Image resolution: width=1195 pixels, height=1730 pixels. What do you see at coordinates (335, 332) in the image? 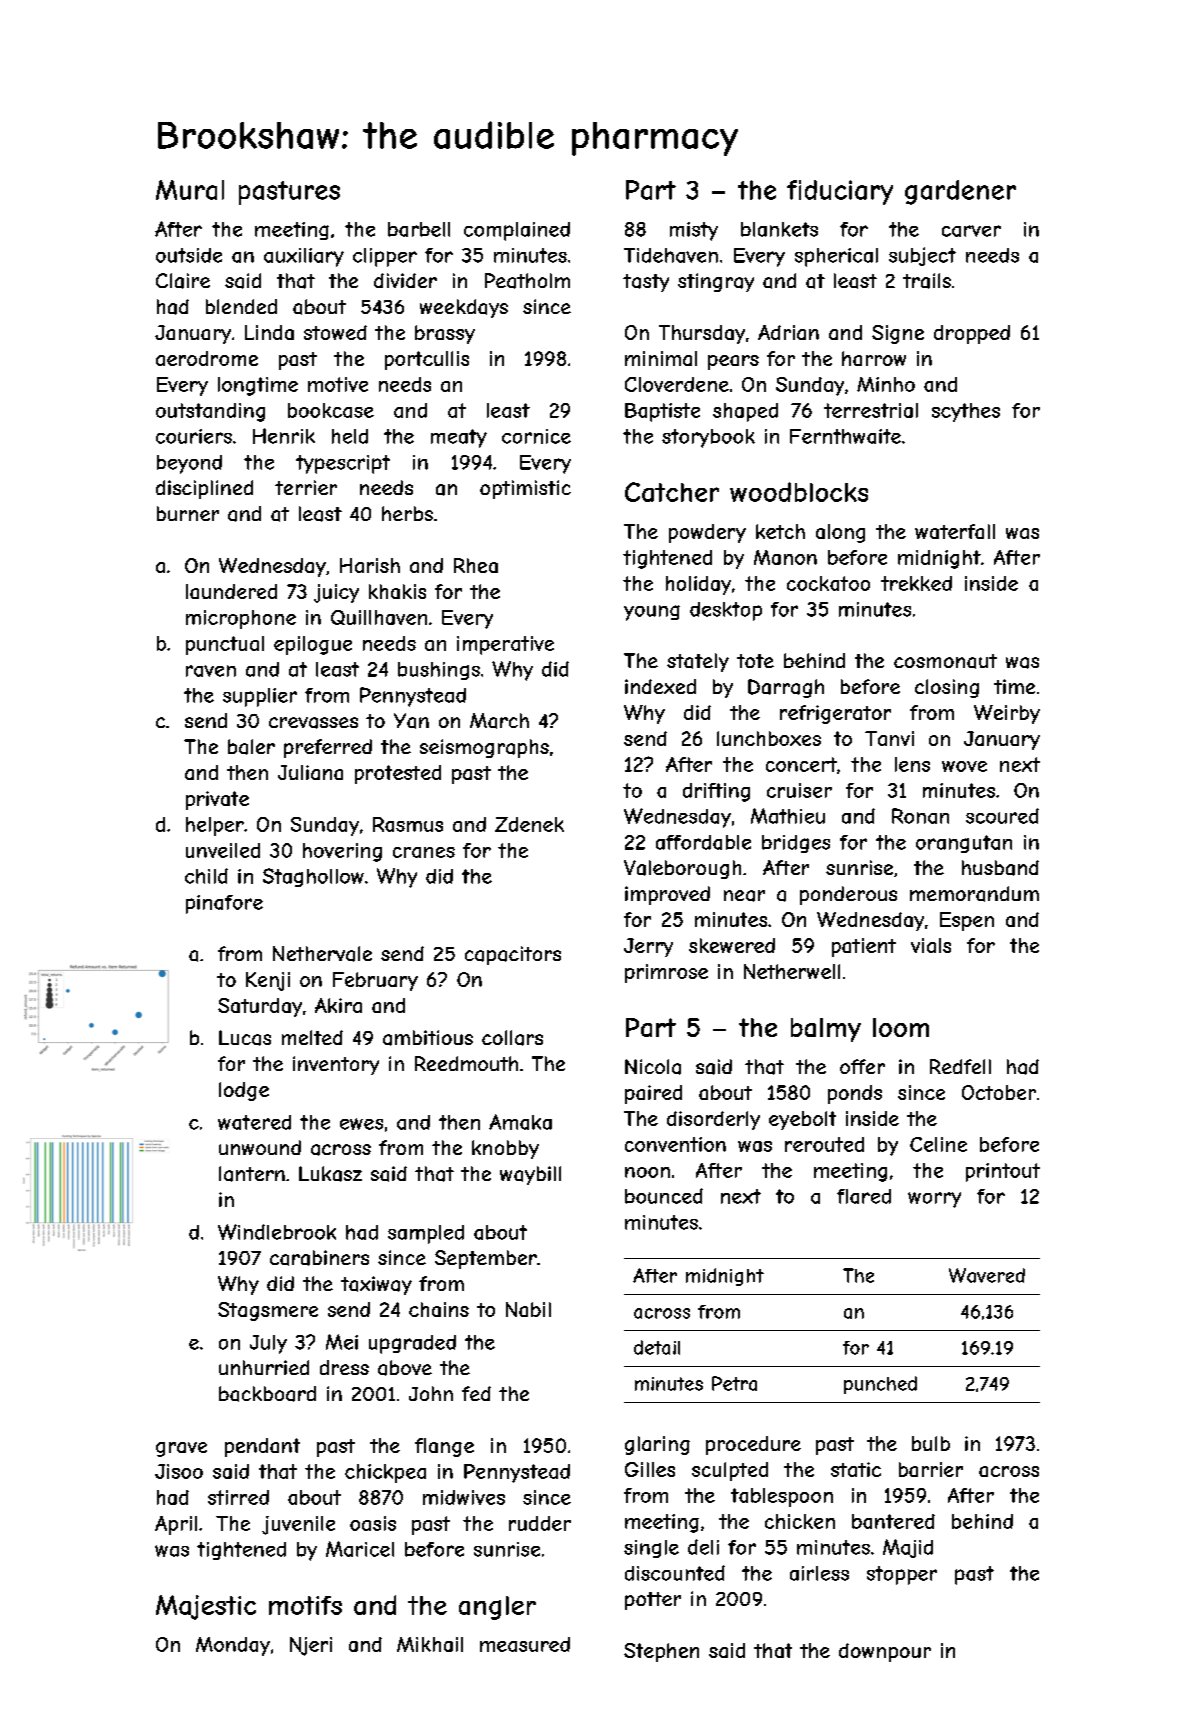
I see `stowed` at bounding box center [335, 332].
